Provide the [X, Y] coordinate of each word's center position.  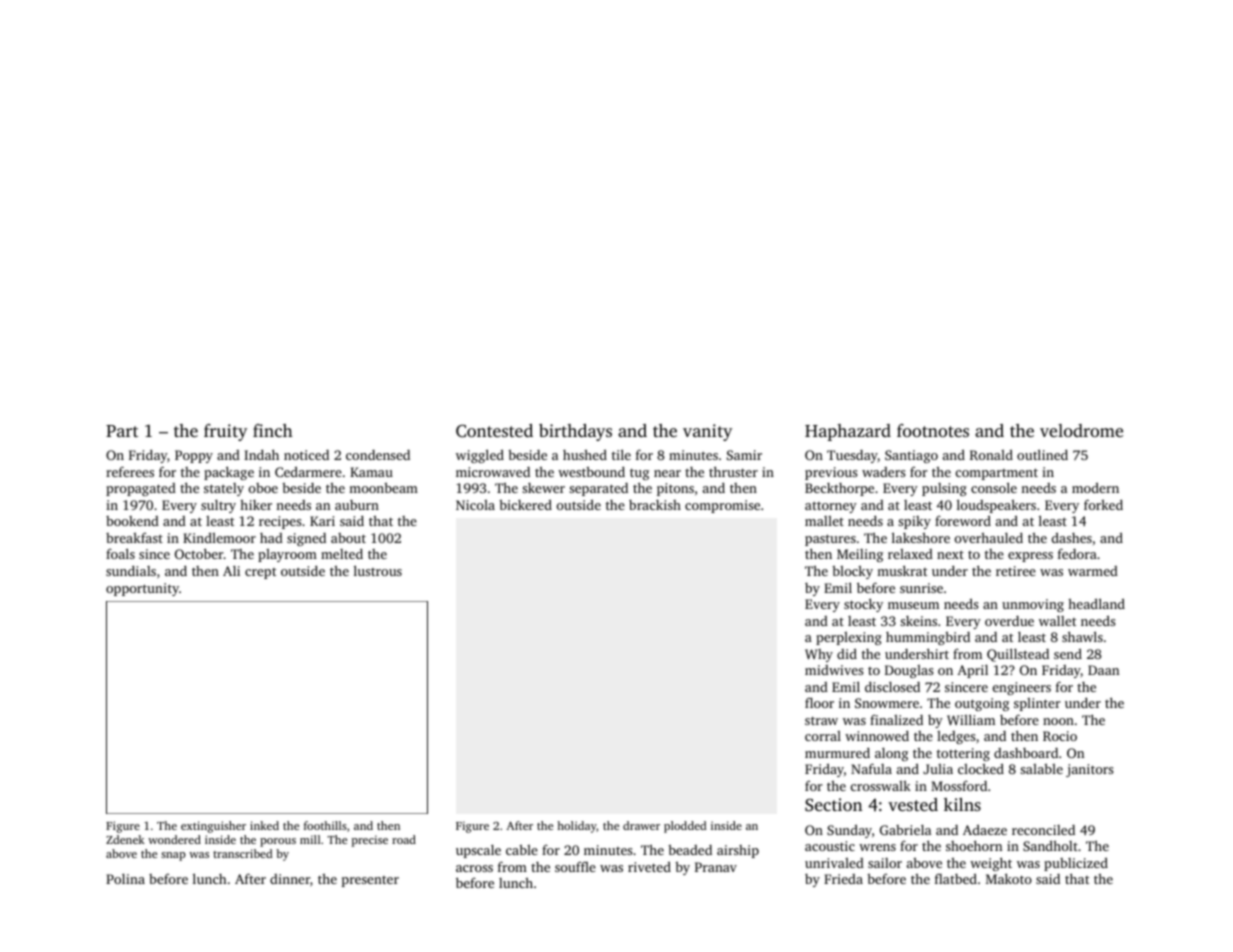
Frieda [843, 879]
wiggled [480, 456]
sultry [218, 506]
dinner [290, 879]
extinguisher [213, 827]
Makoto [1009, 878]
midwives [834, 670]
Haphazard [848, 432]
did [847, 653]
